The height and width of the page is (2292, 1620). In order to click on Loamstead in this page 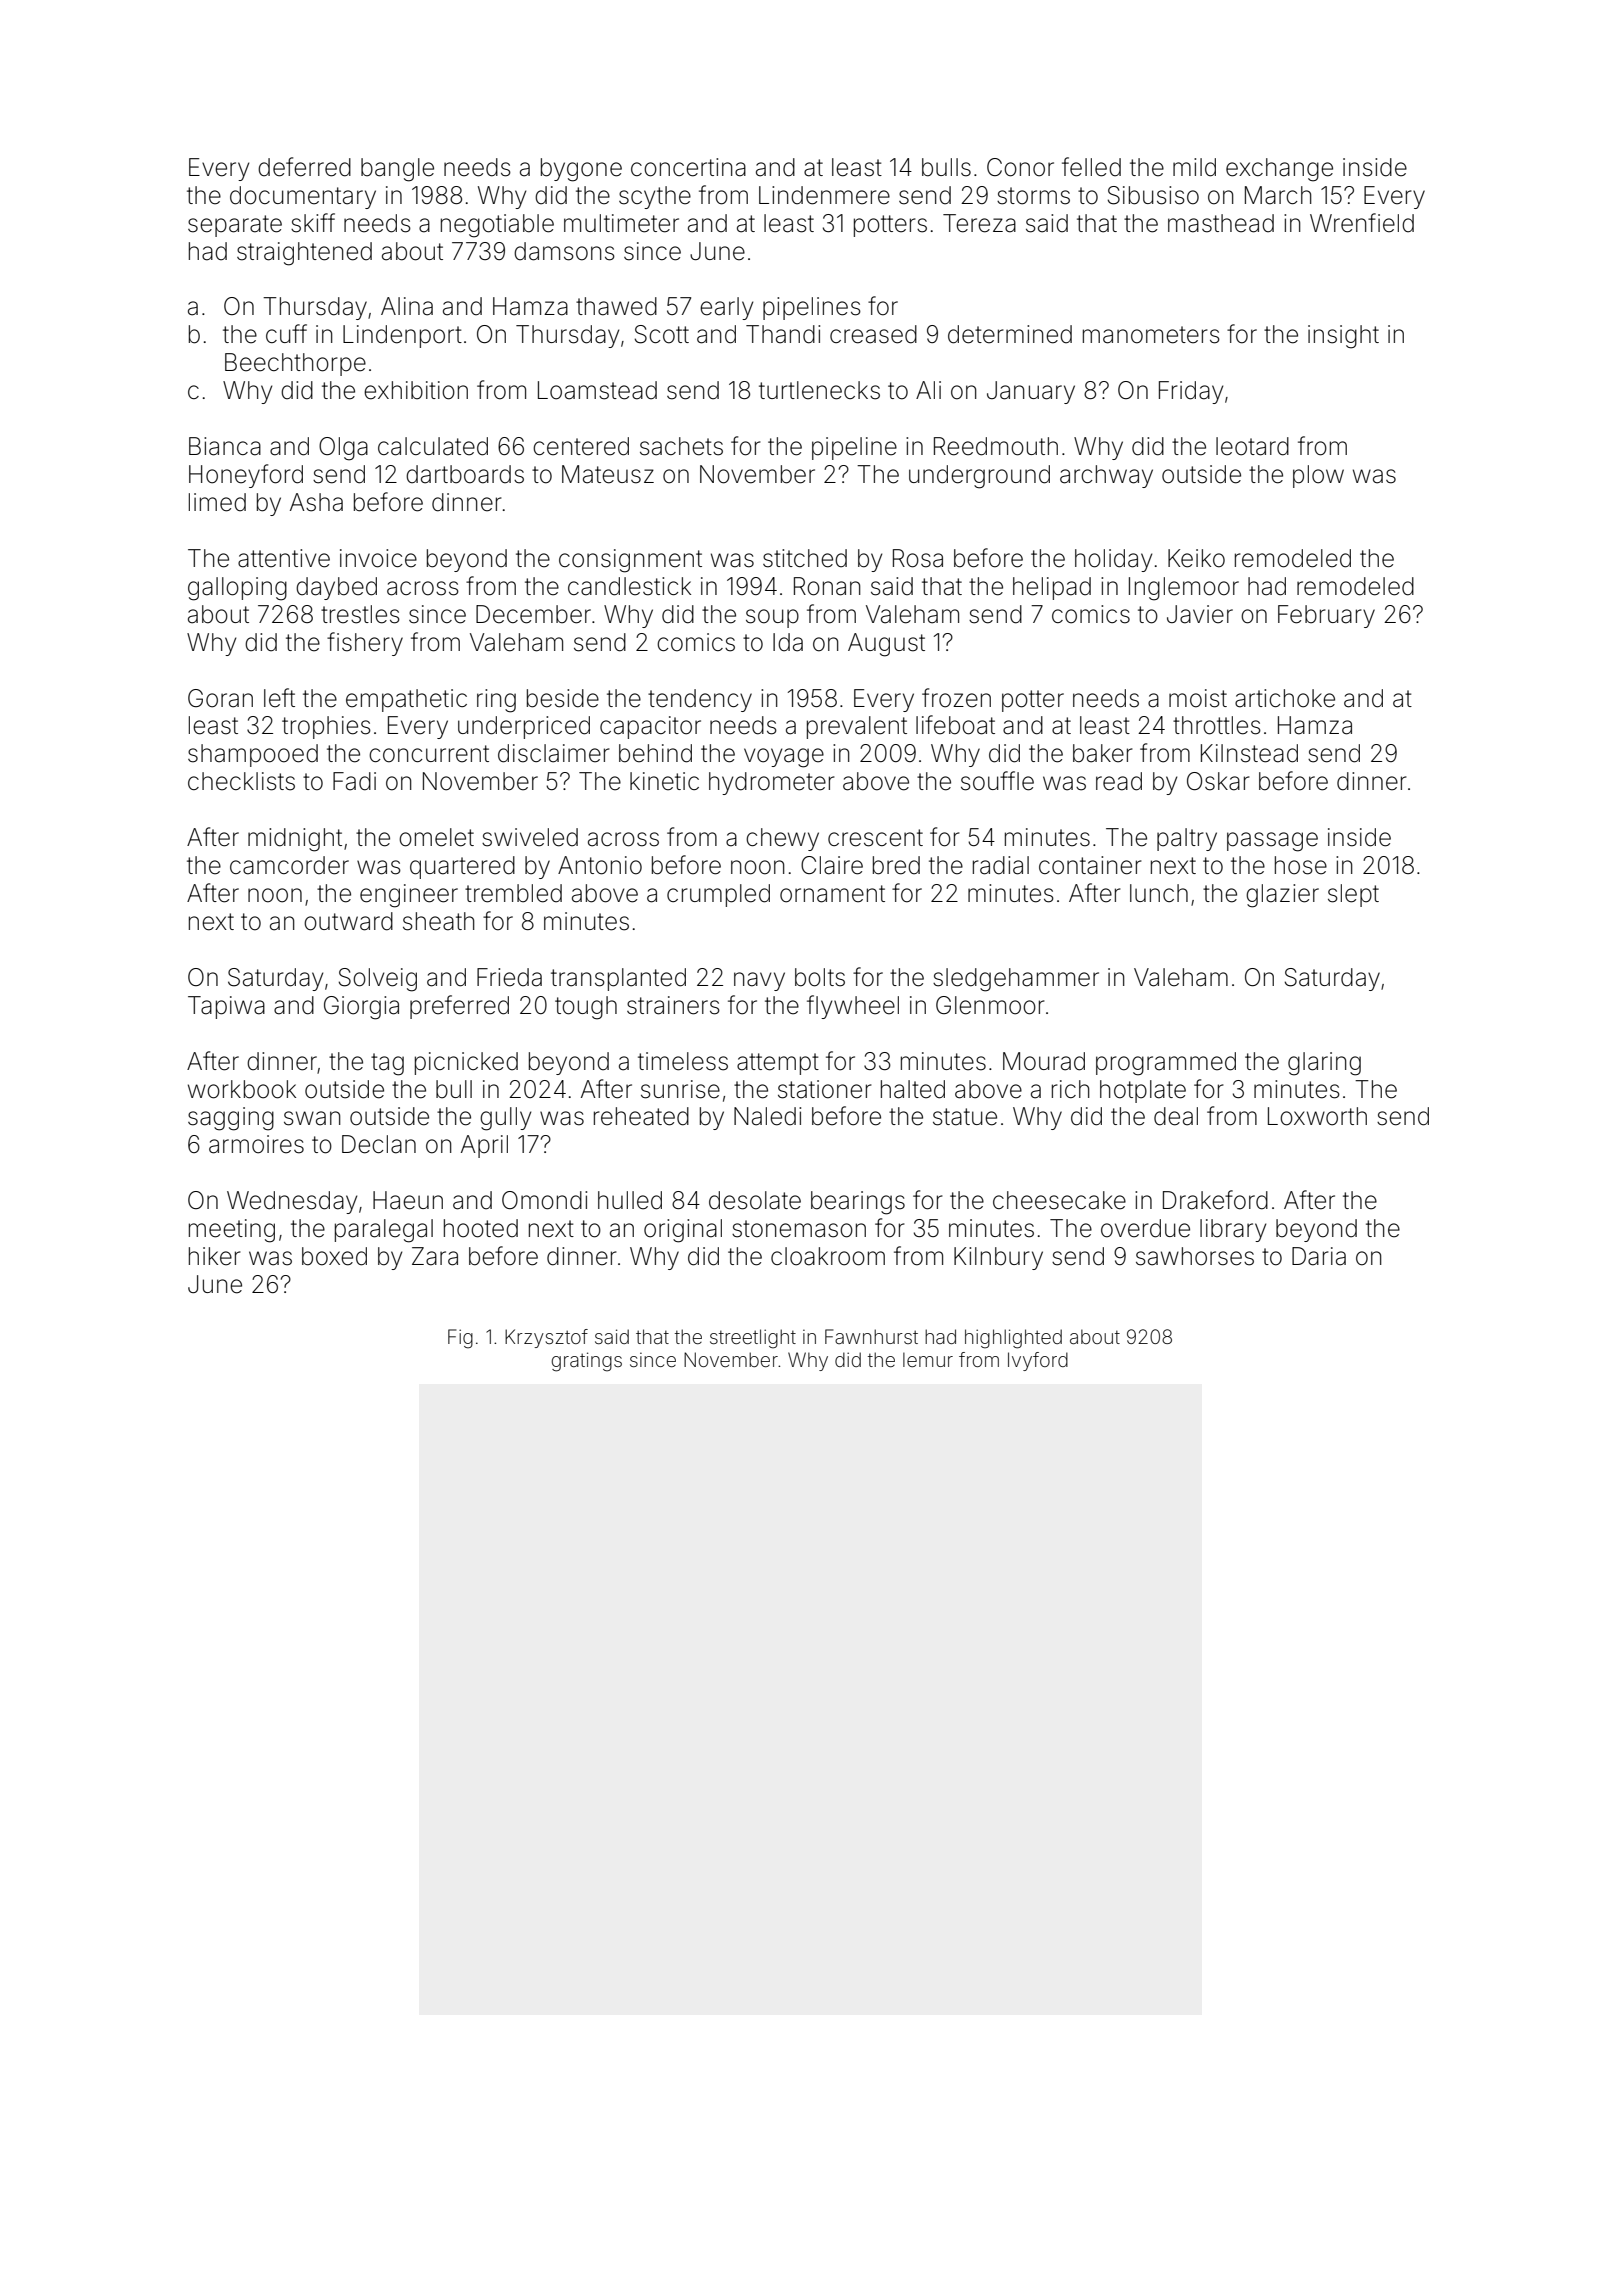, I will do `click(597, 390)`.
